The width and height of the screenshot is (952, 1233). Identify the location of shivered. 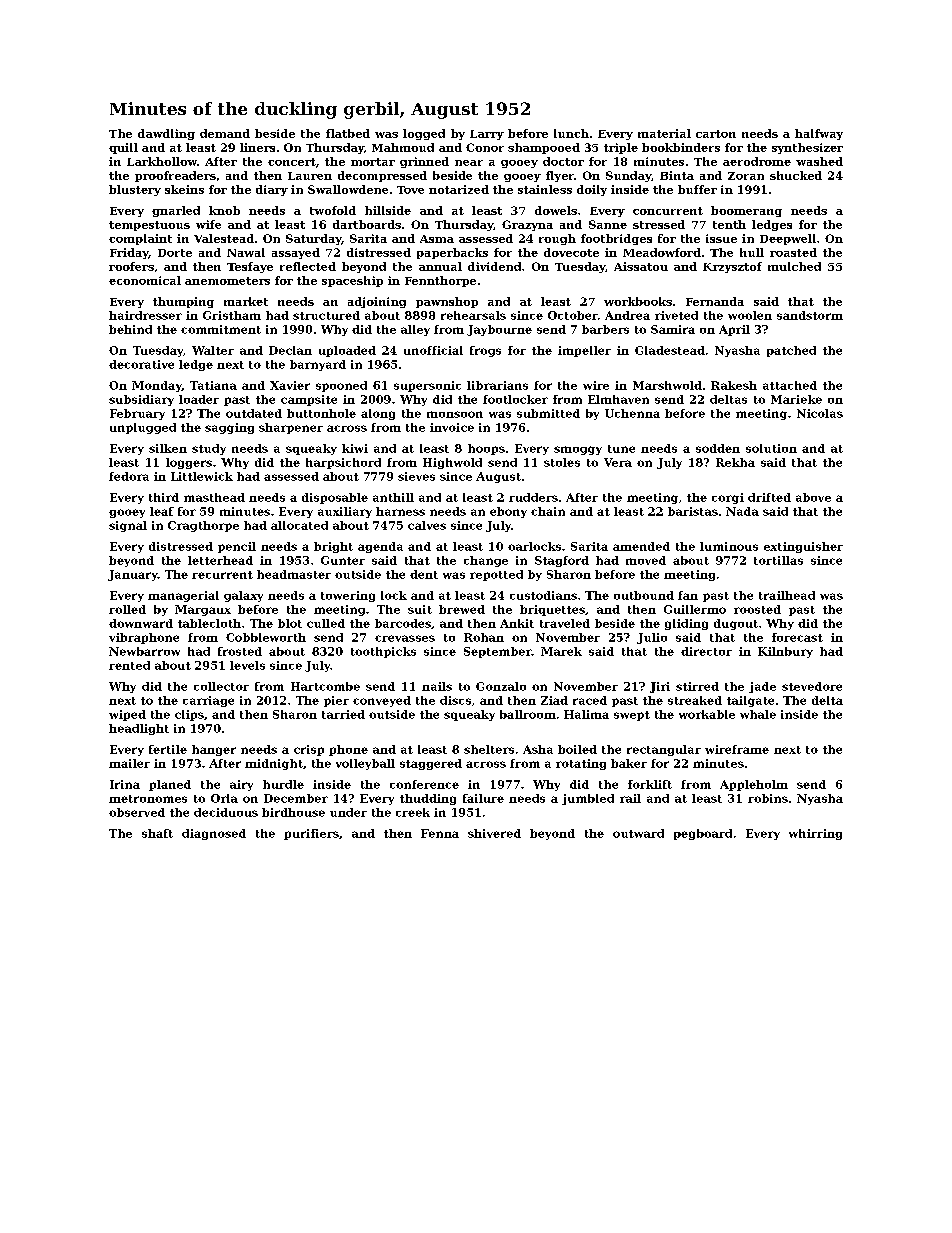
(494, 833).
